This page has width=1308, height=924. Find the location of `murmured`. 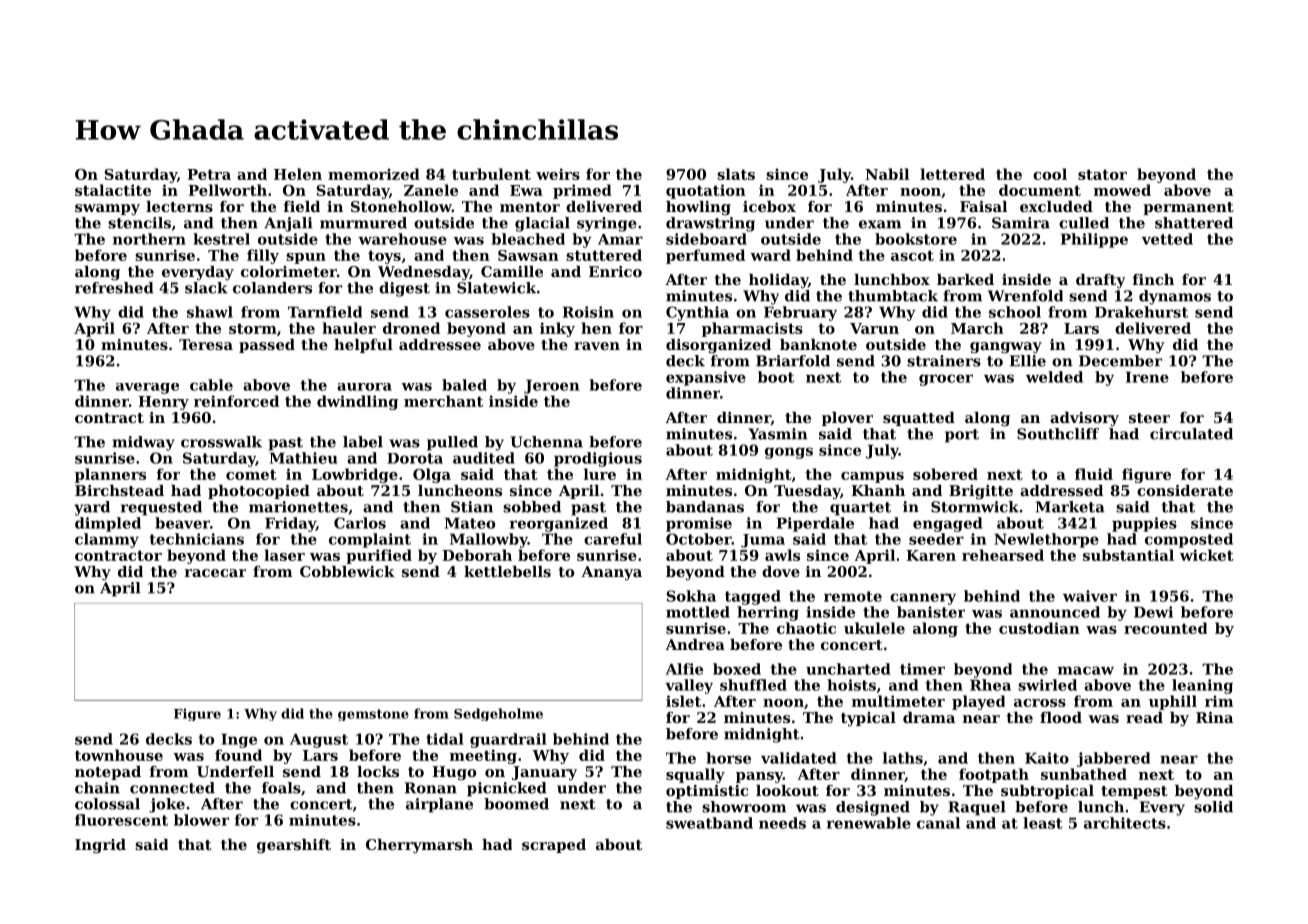

murmured is located at coordinates (363, 223).
